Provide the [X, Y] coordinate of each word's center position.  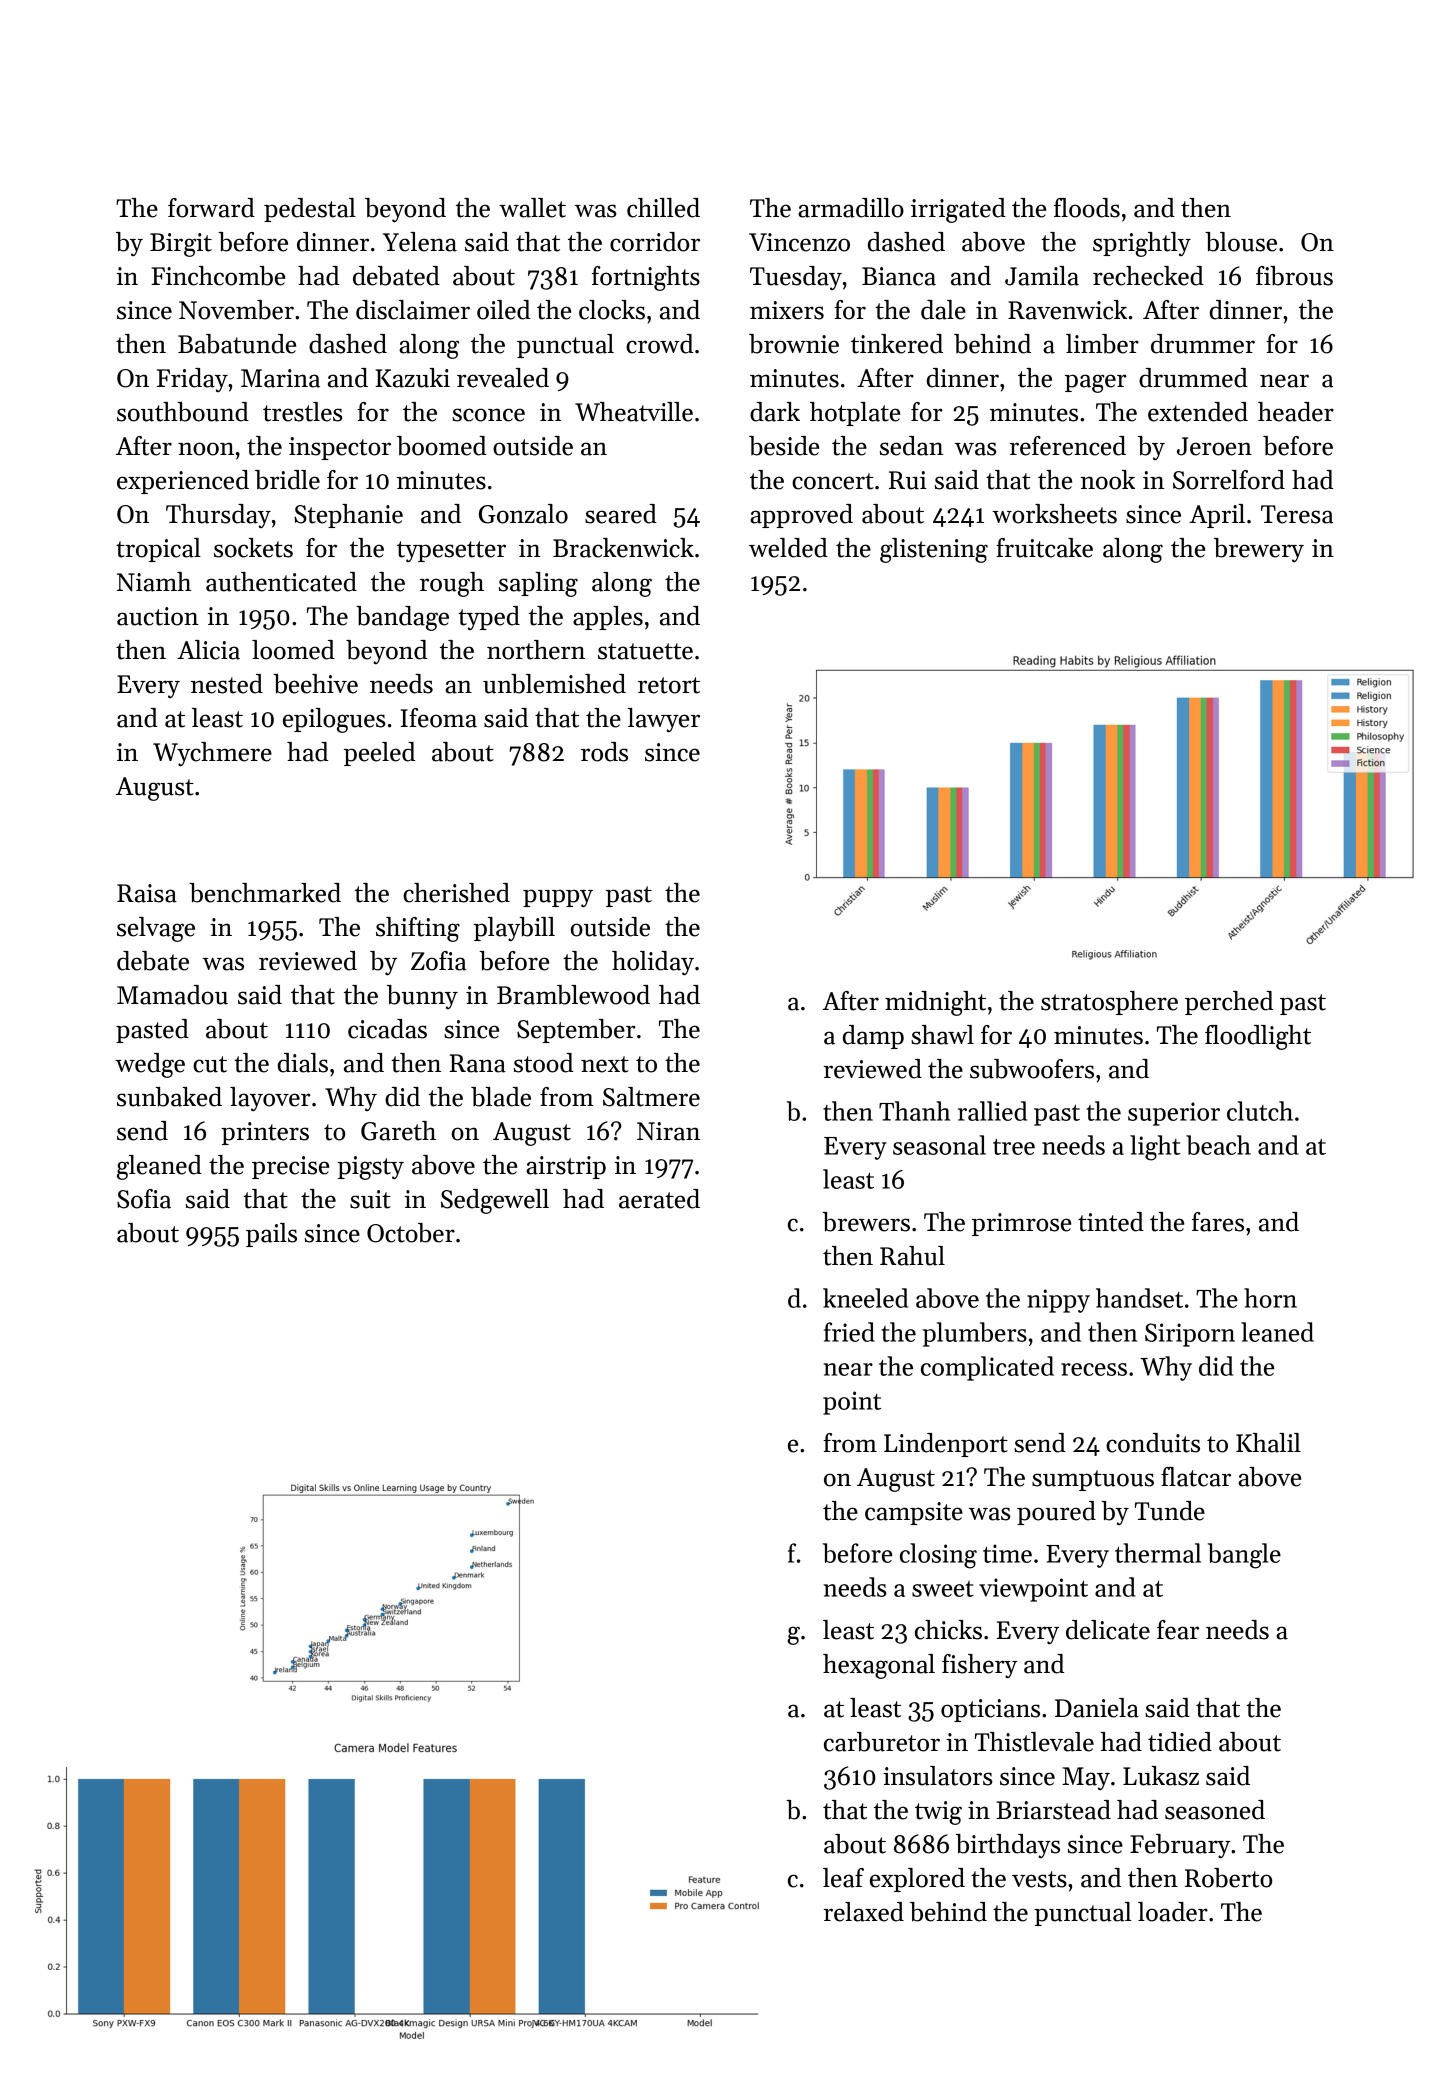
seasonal [939, 1145]
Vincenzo [799, 242]
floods [1087, 208]
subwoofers [1032, 1069]
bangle [1244, 1556]
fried [849, 1332]
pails [271, 1235]
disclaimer [413, 310]
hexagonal [879, 1666]
